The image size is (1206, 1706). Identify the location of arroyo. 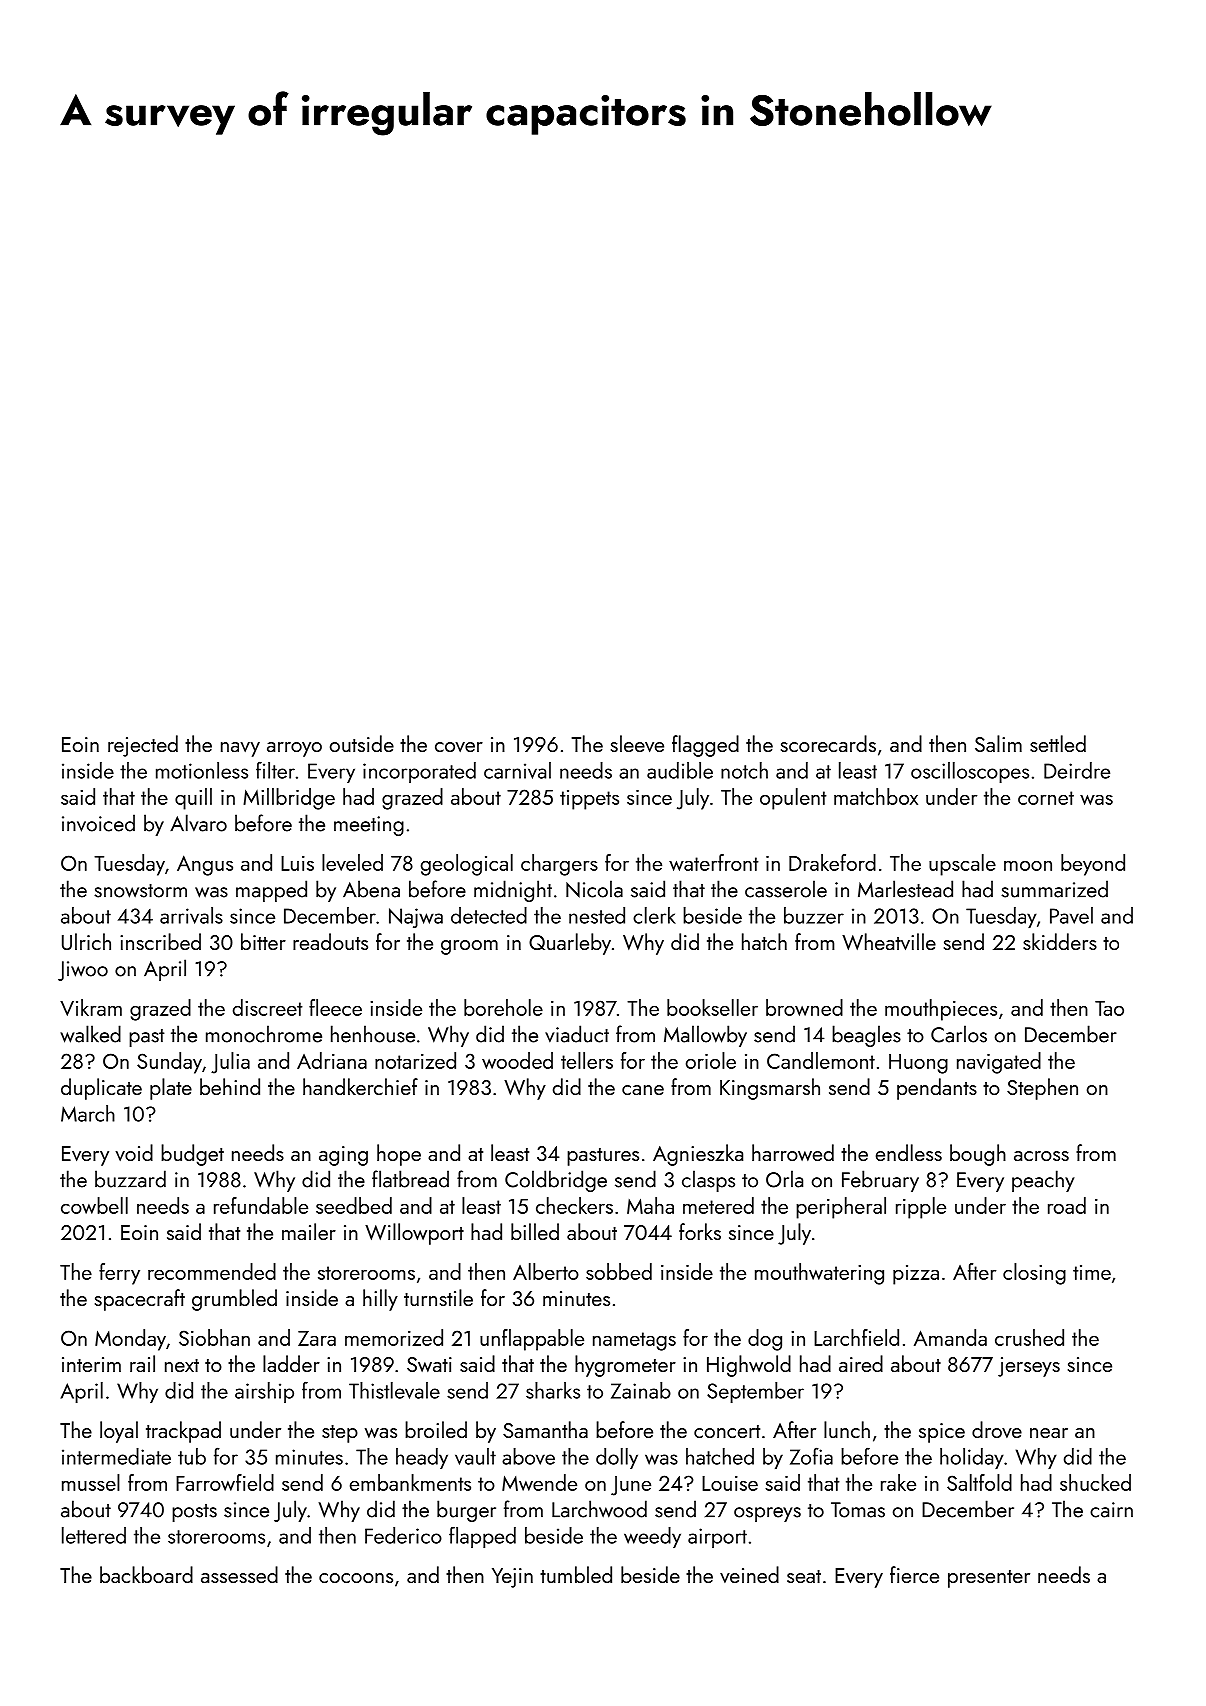
(294, 749).
